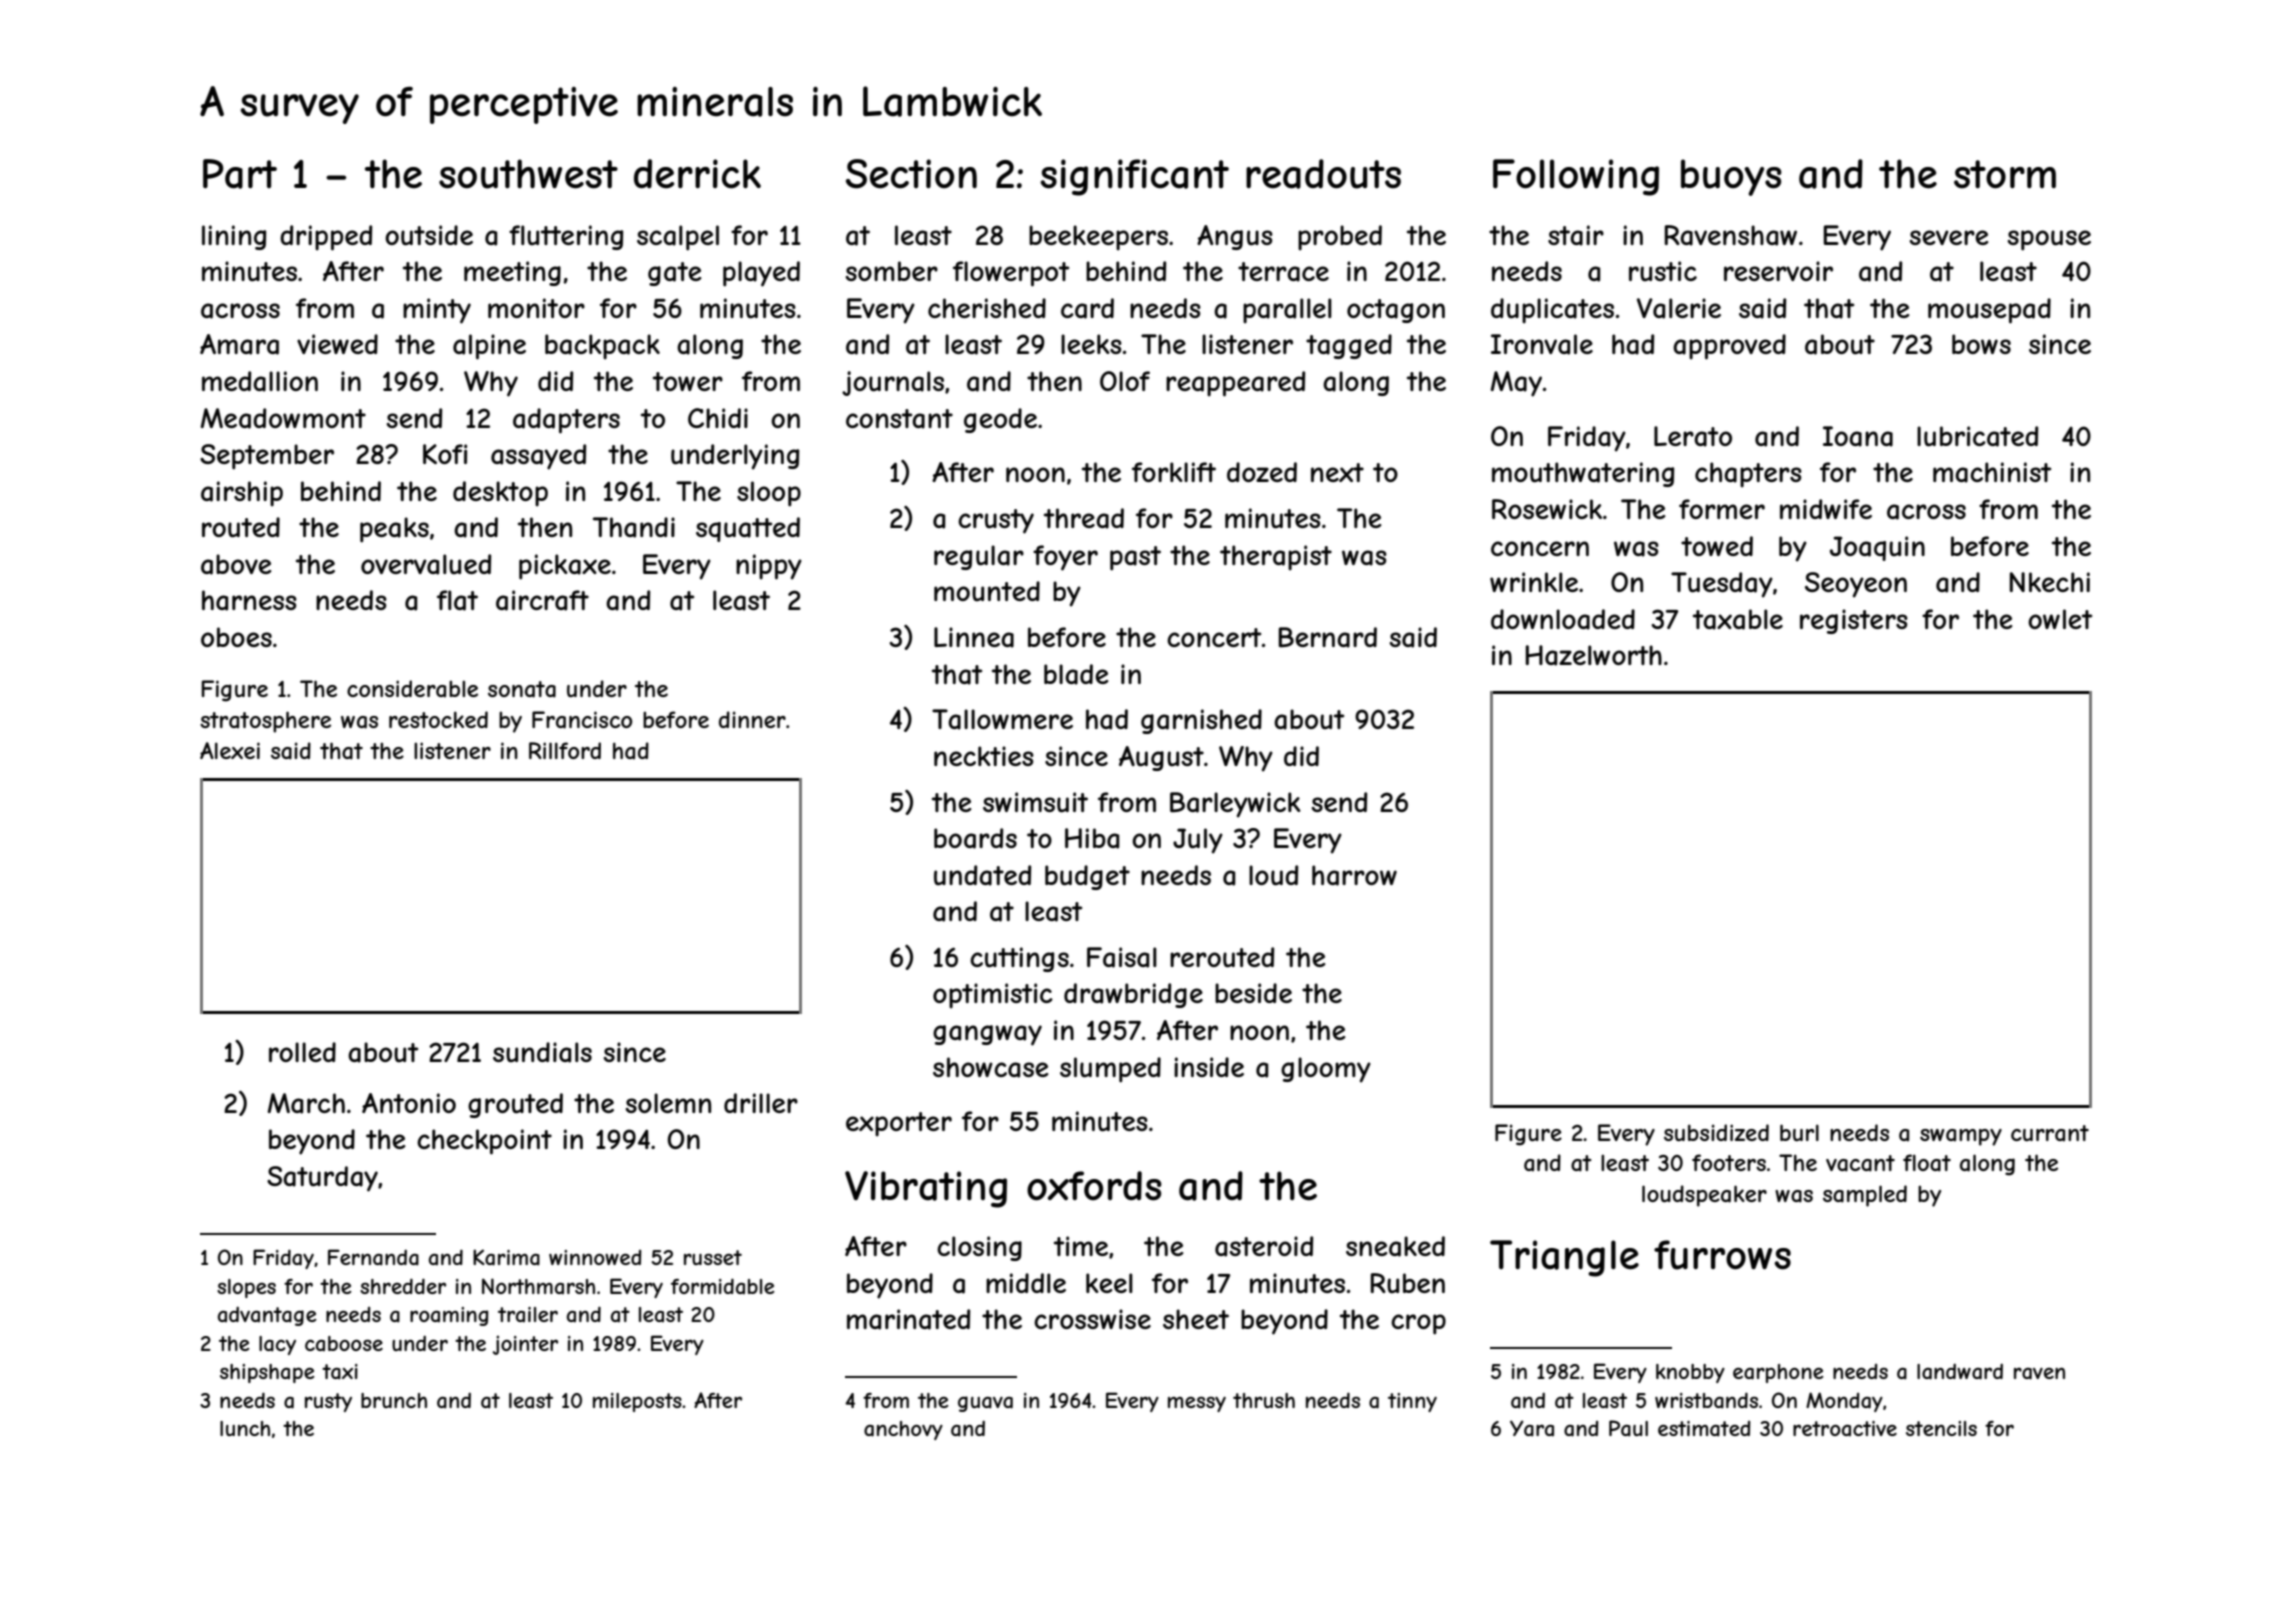 This page has width=2292, height=1620. Describe the element at coordinates (1854, 621) in the page. I see `registers` at that location.
